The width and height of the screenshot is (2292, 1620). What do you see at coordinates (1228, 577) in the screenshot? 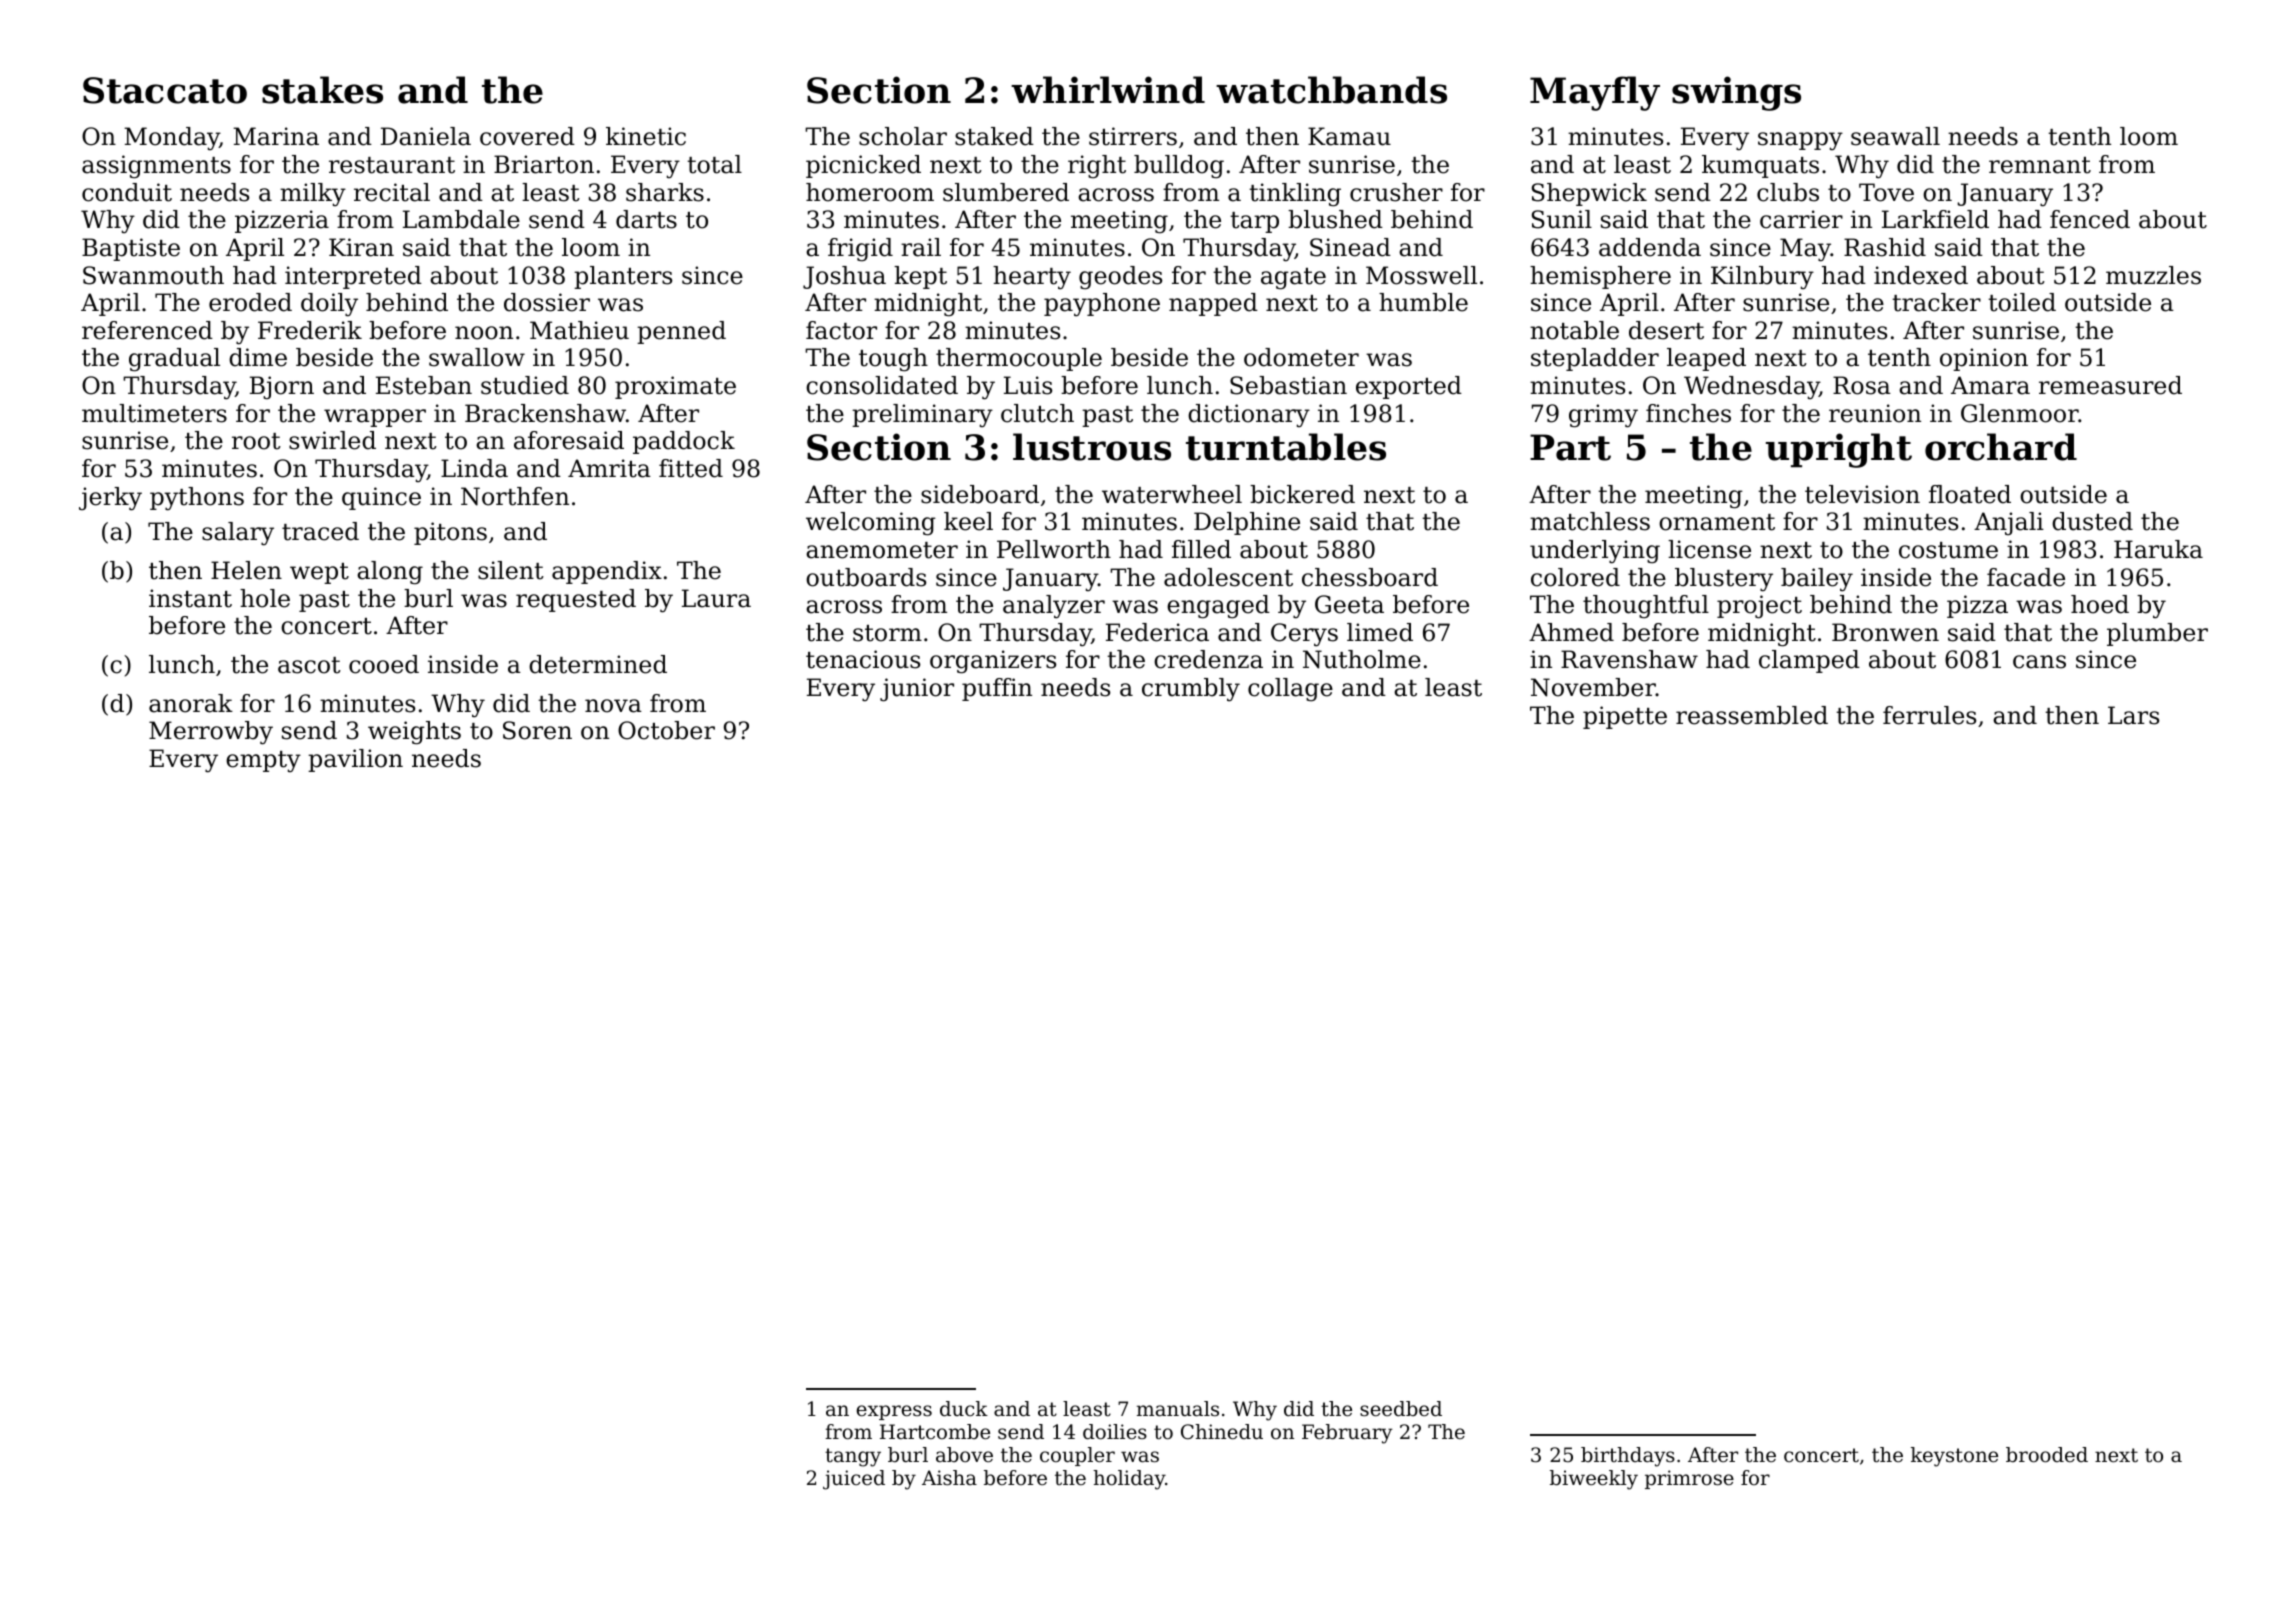
I see `adolescent` at bounding box center [1228, 577].
